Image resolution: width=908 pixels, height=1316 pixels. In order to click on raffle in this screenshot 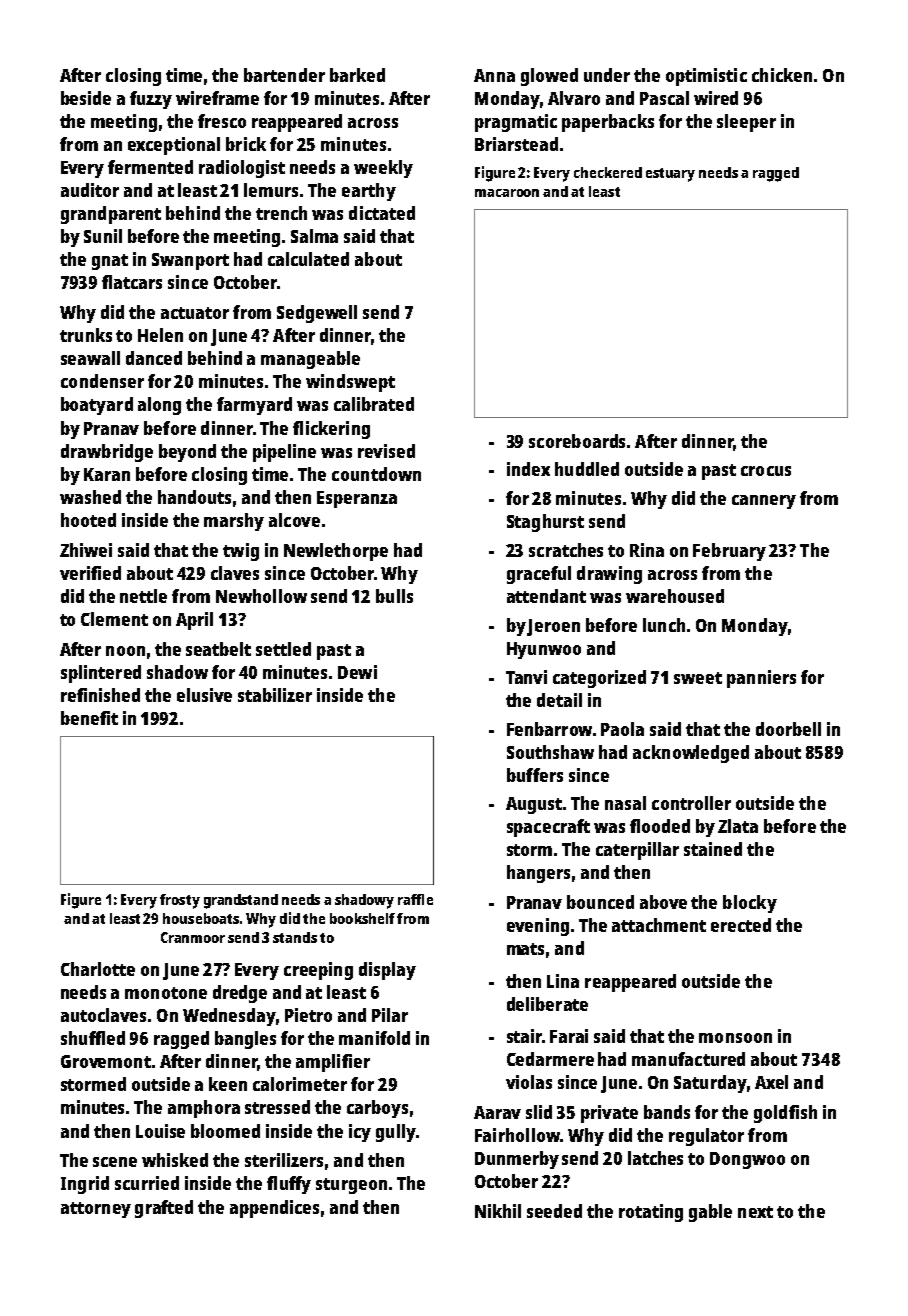, I will do `click(415, 899)`.
